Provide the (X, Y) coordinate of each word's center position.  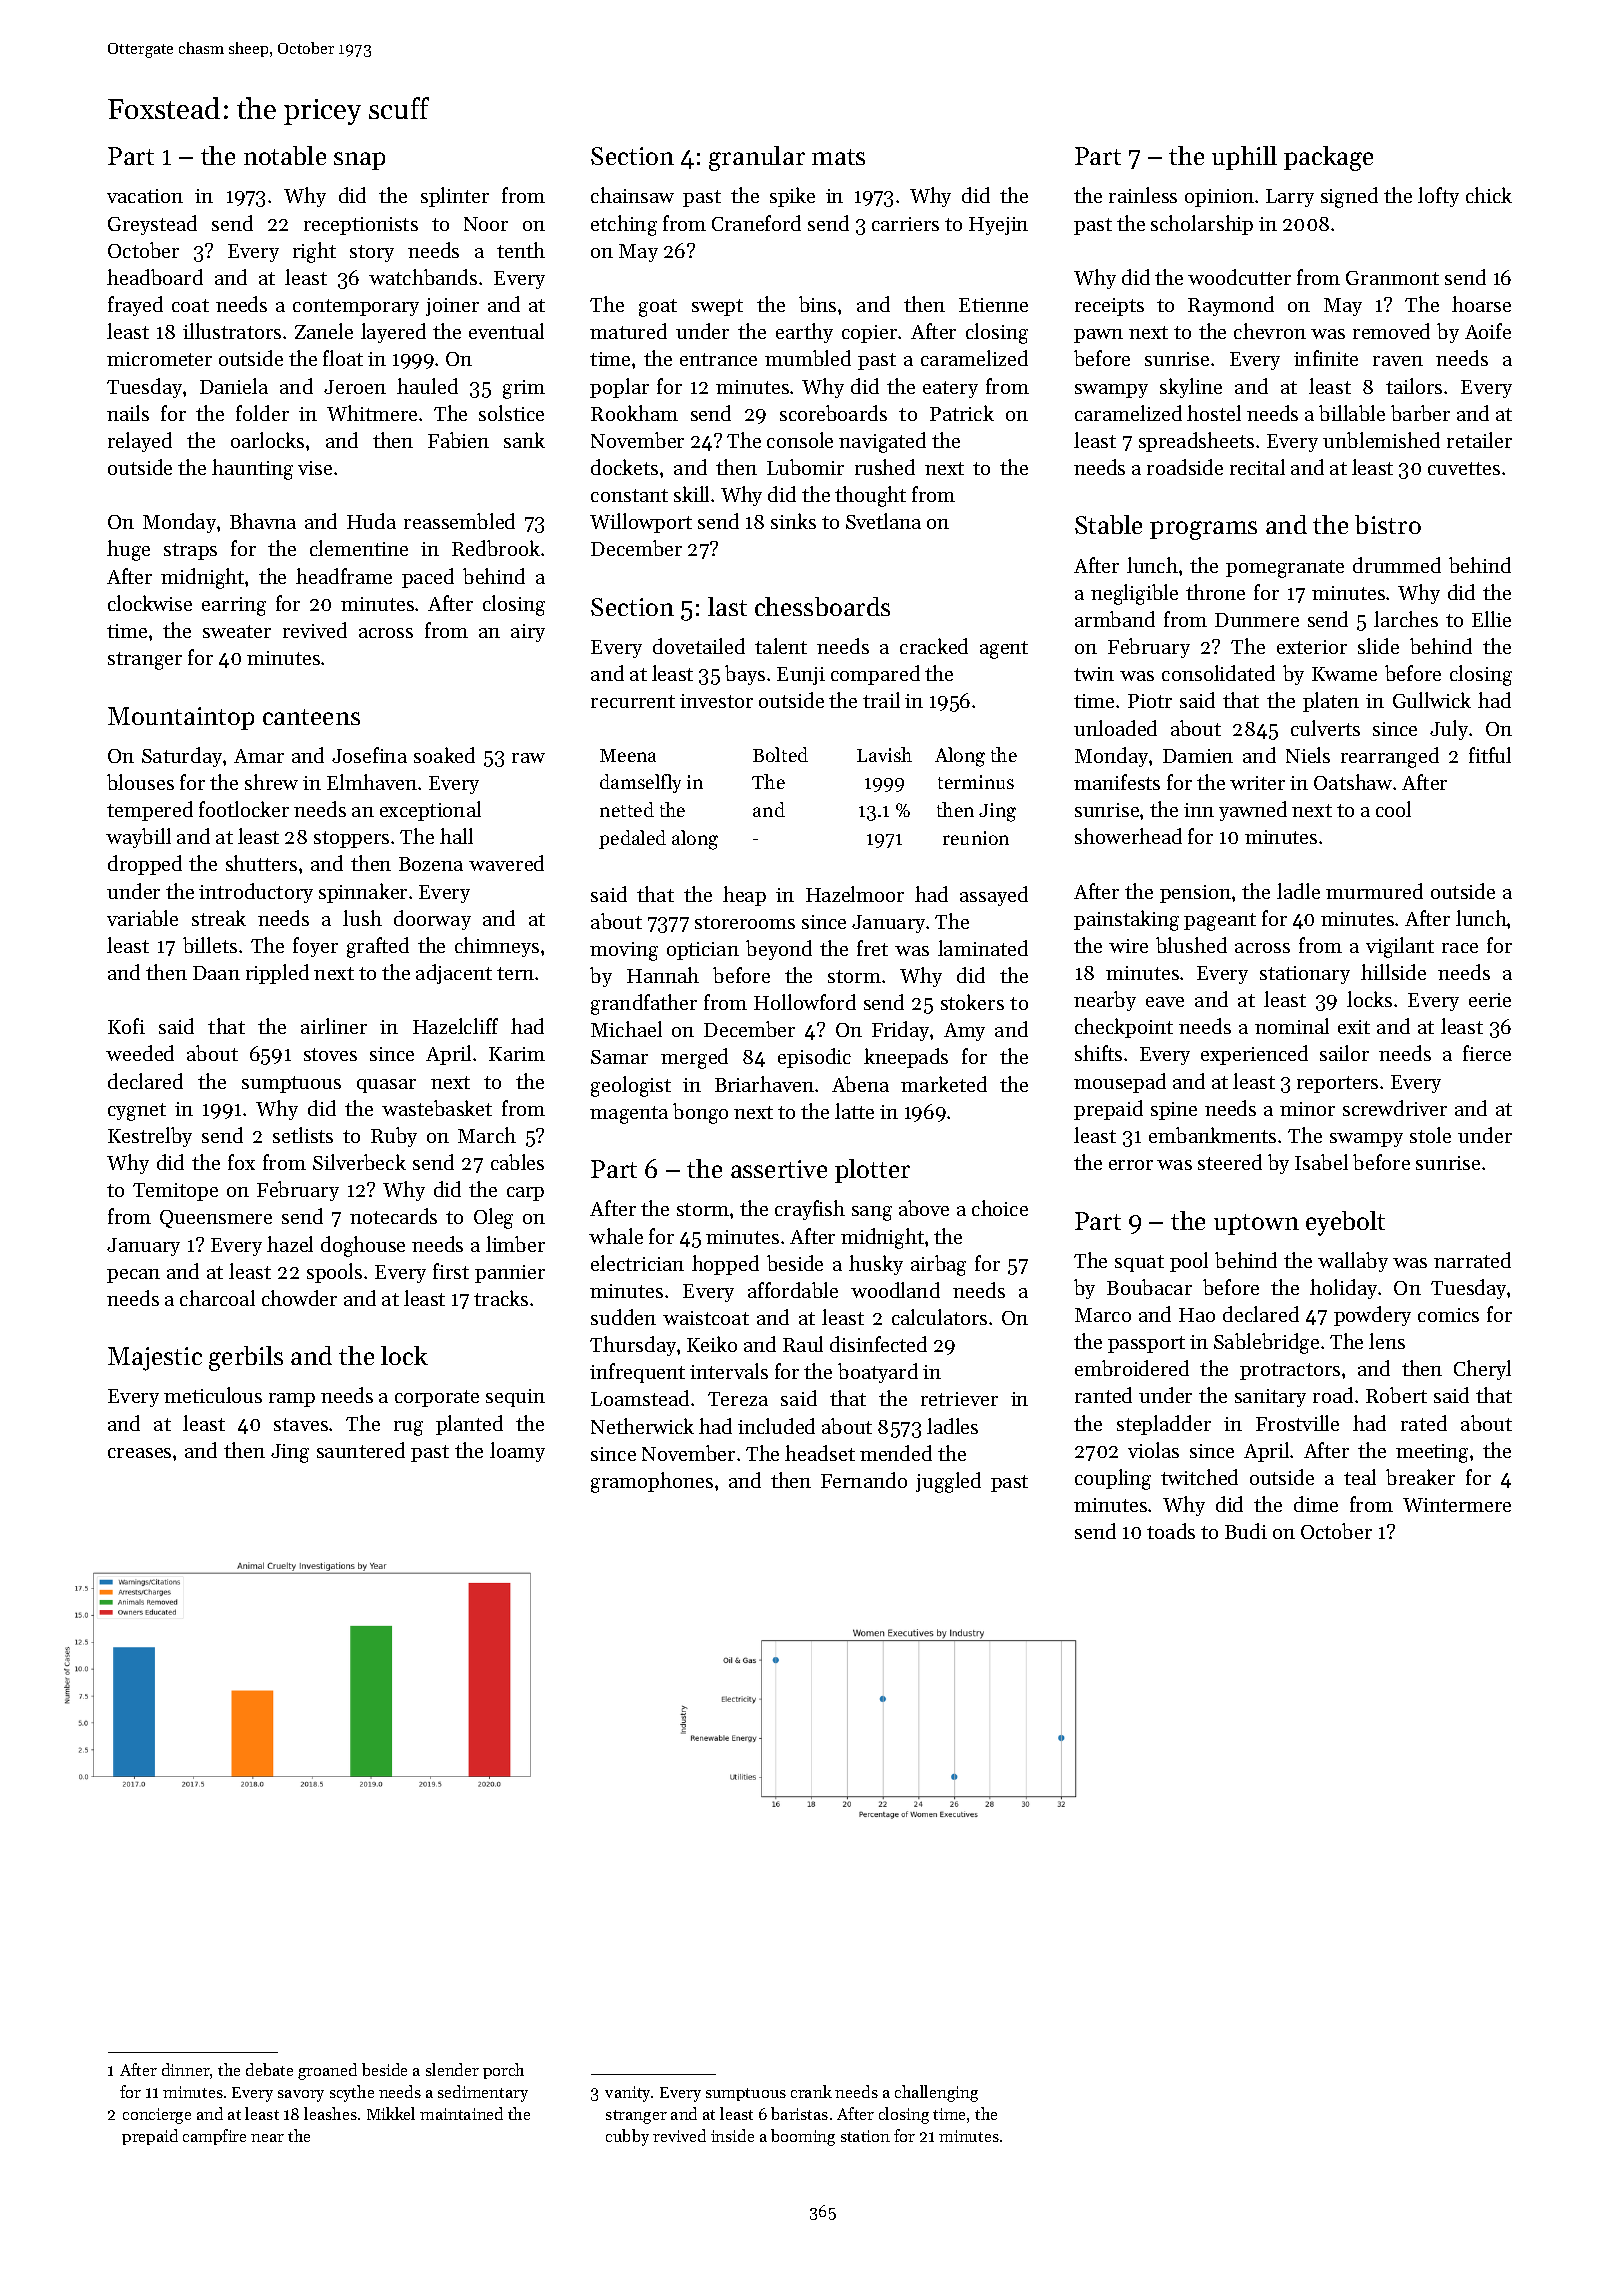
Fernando (864, 1480)
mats (838, 157)
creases (139, 1453)
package (1328, 158)
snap (359, 161)
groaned (327, 2071)
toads (1171, 1531)
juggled (948, 1482)
